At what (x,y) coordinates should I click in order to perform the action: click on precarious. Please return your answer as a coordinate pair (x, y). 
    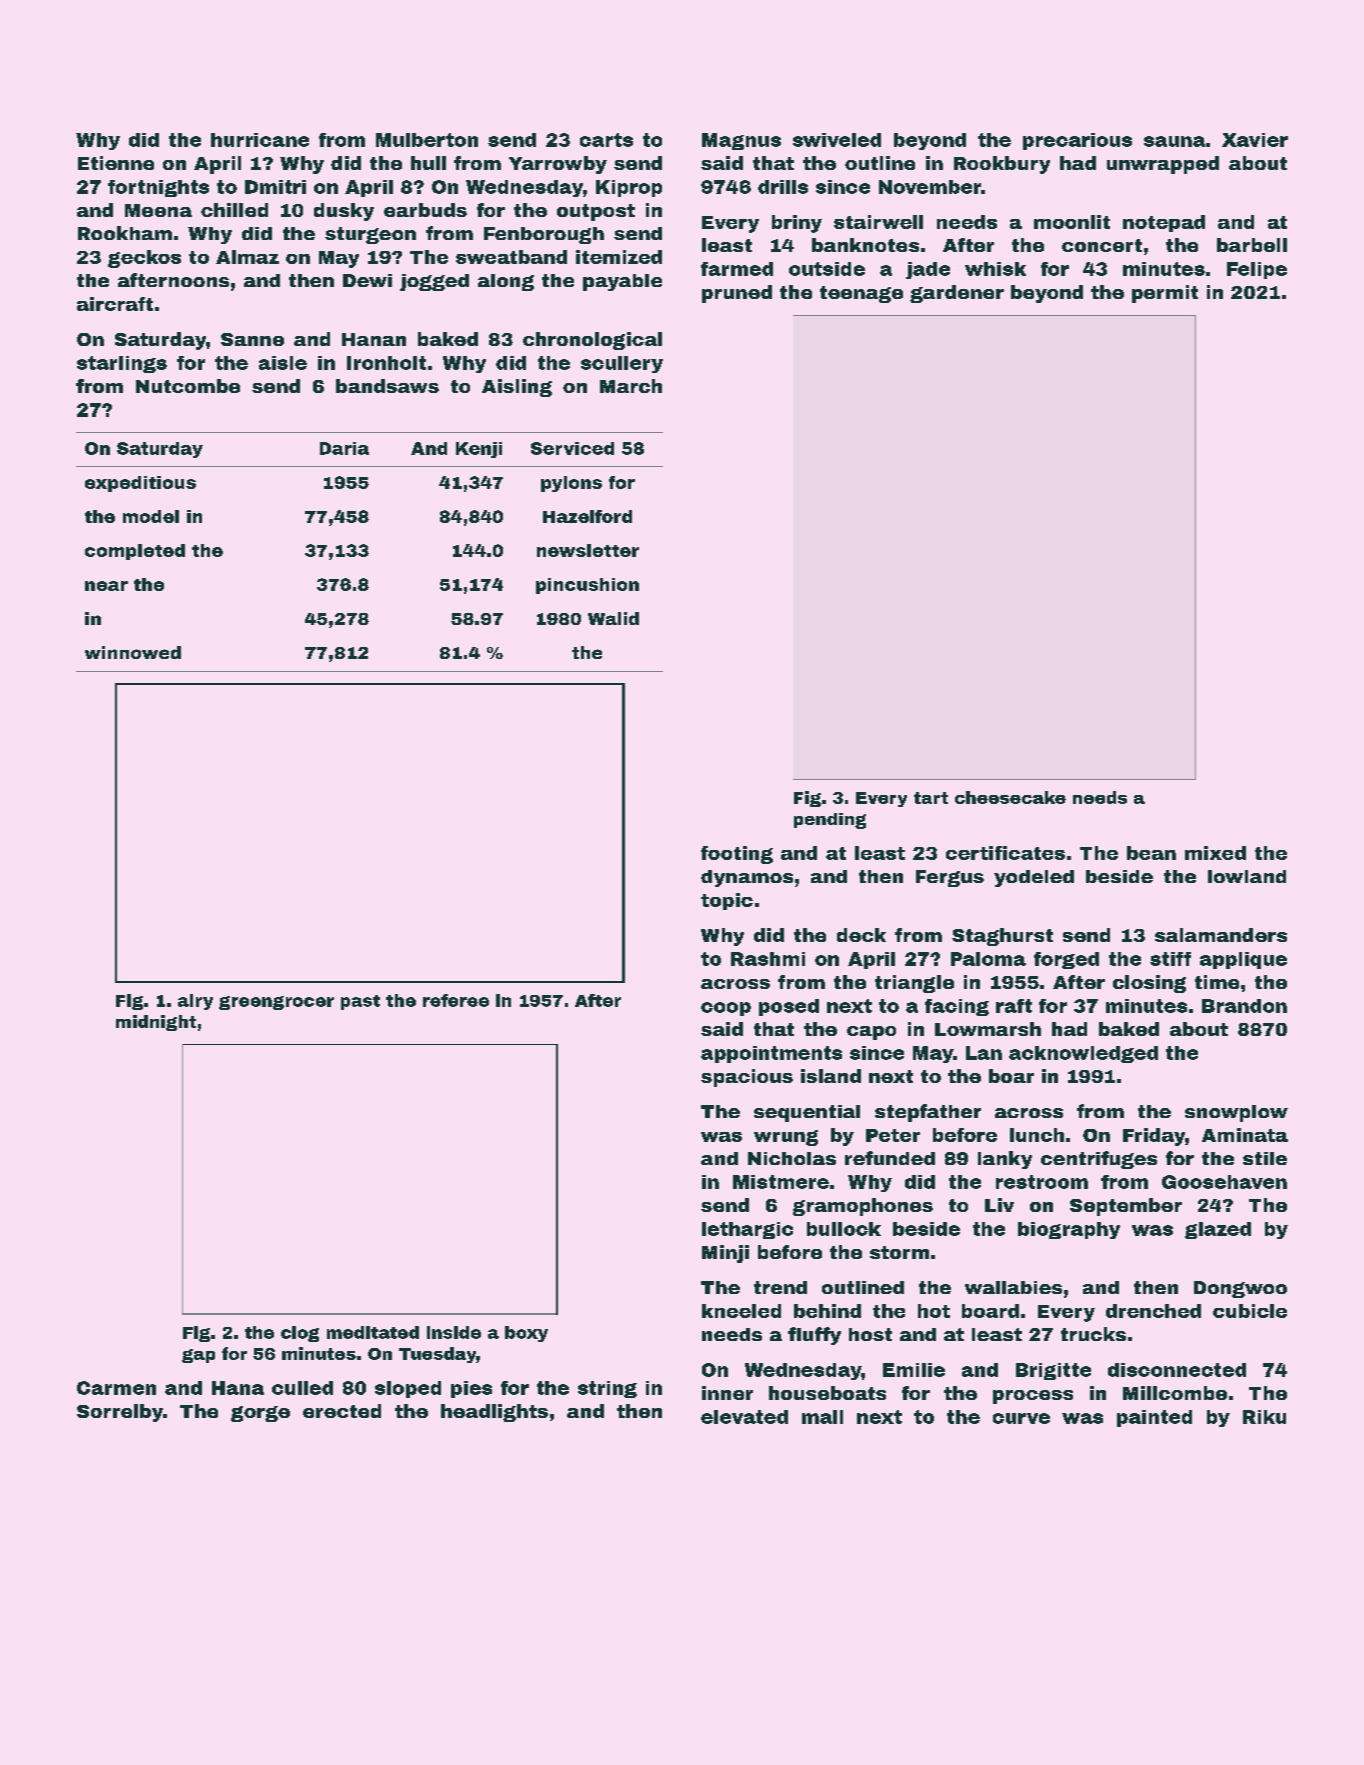
    Looking at the image, I should click on (1077, 141).
